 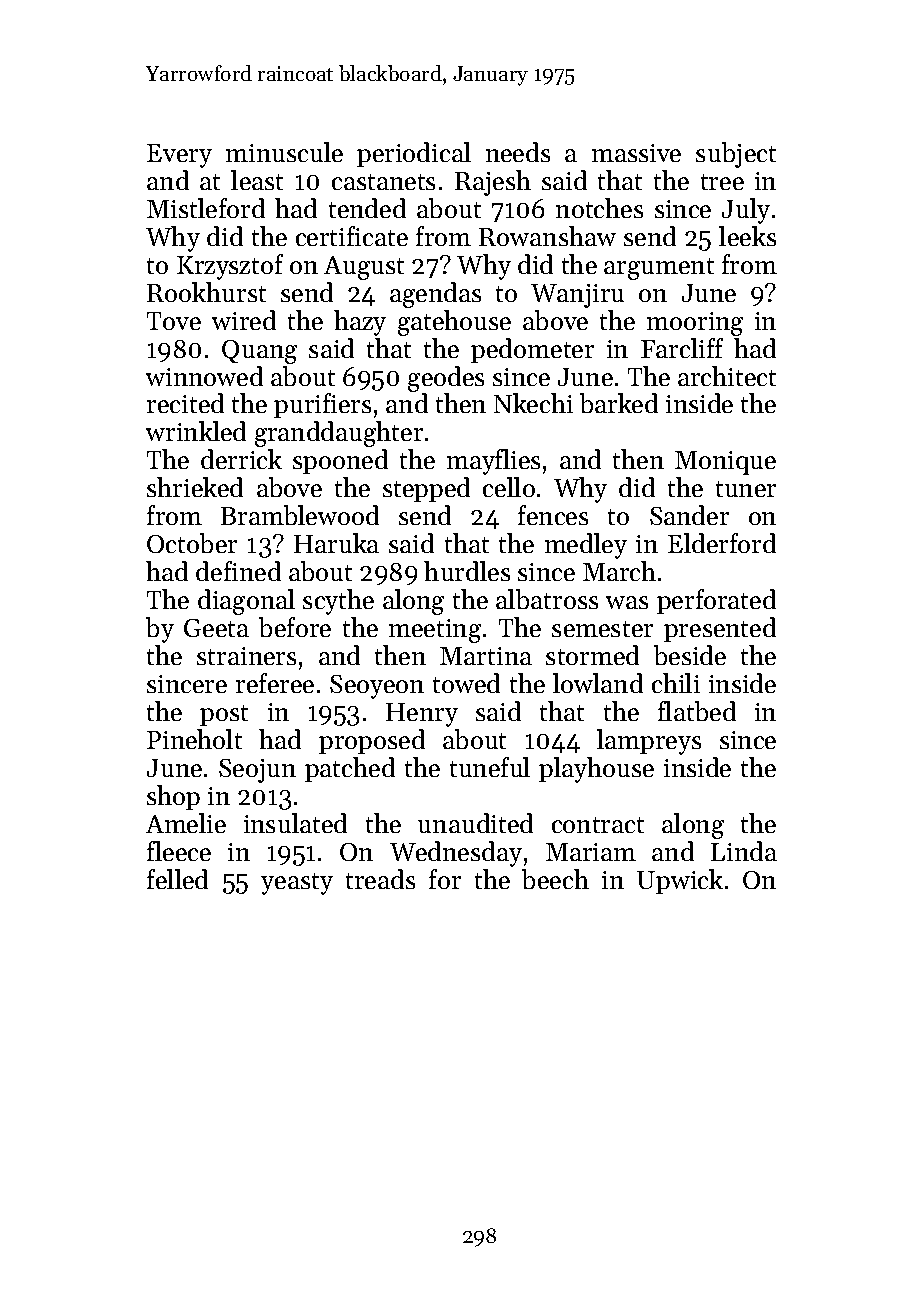 I want to click on diagonal, so click(x=246, y=602).
